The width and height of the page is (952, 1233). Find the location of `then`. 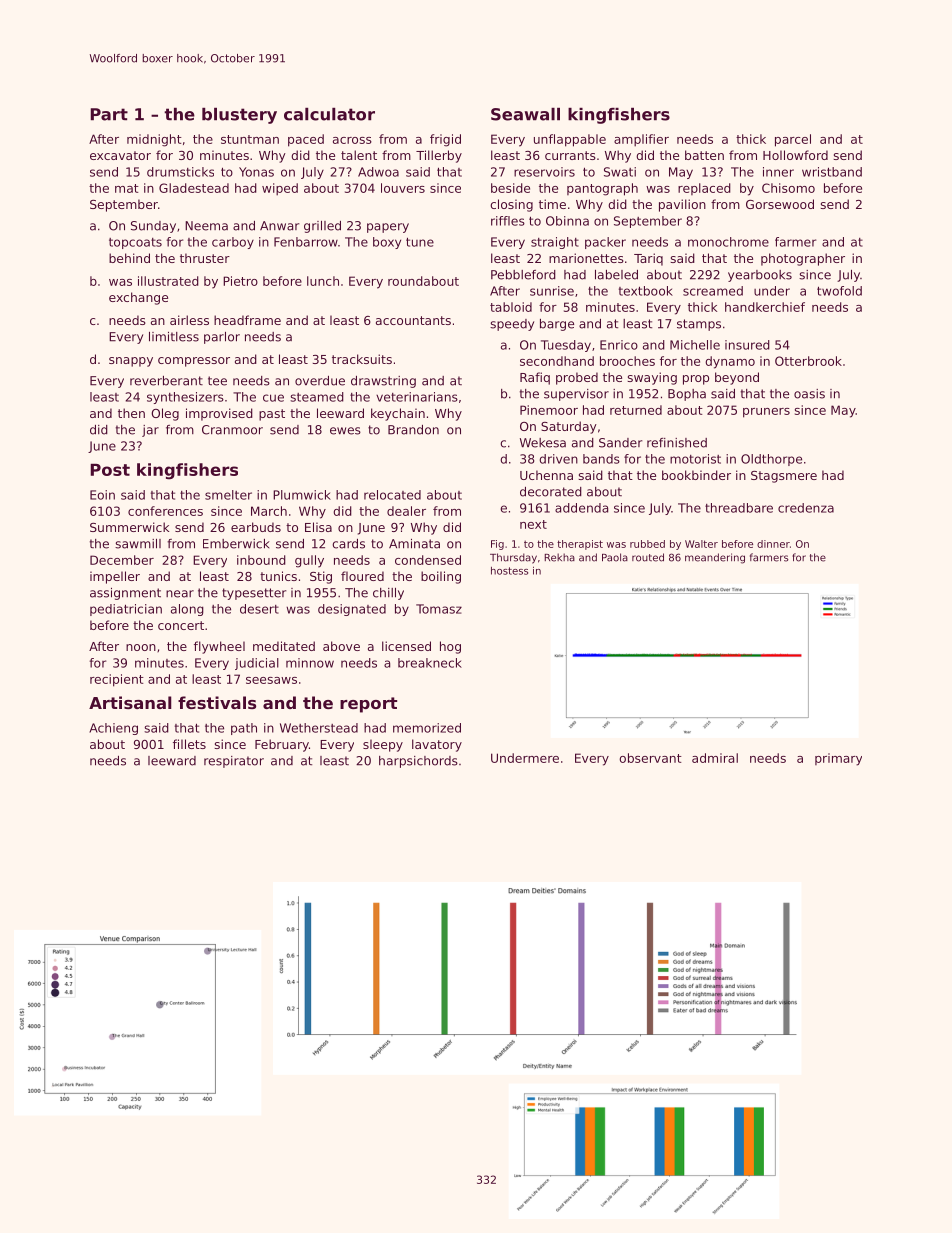

then is located at coordinates (131, 413).
